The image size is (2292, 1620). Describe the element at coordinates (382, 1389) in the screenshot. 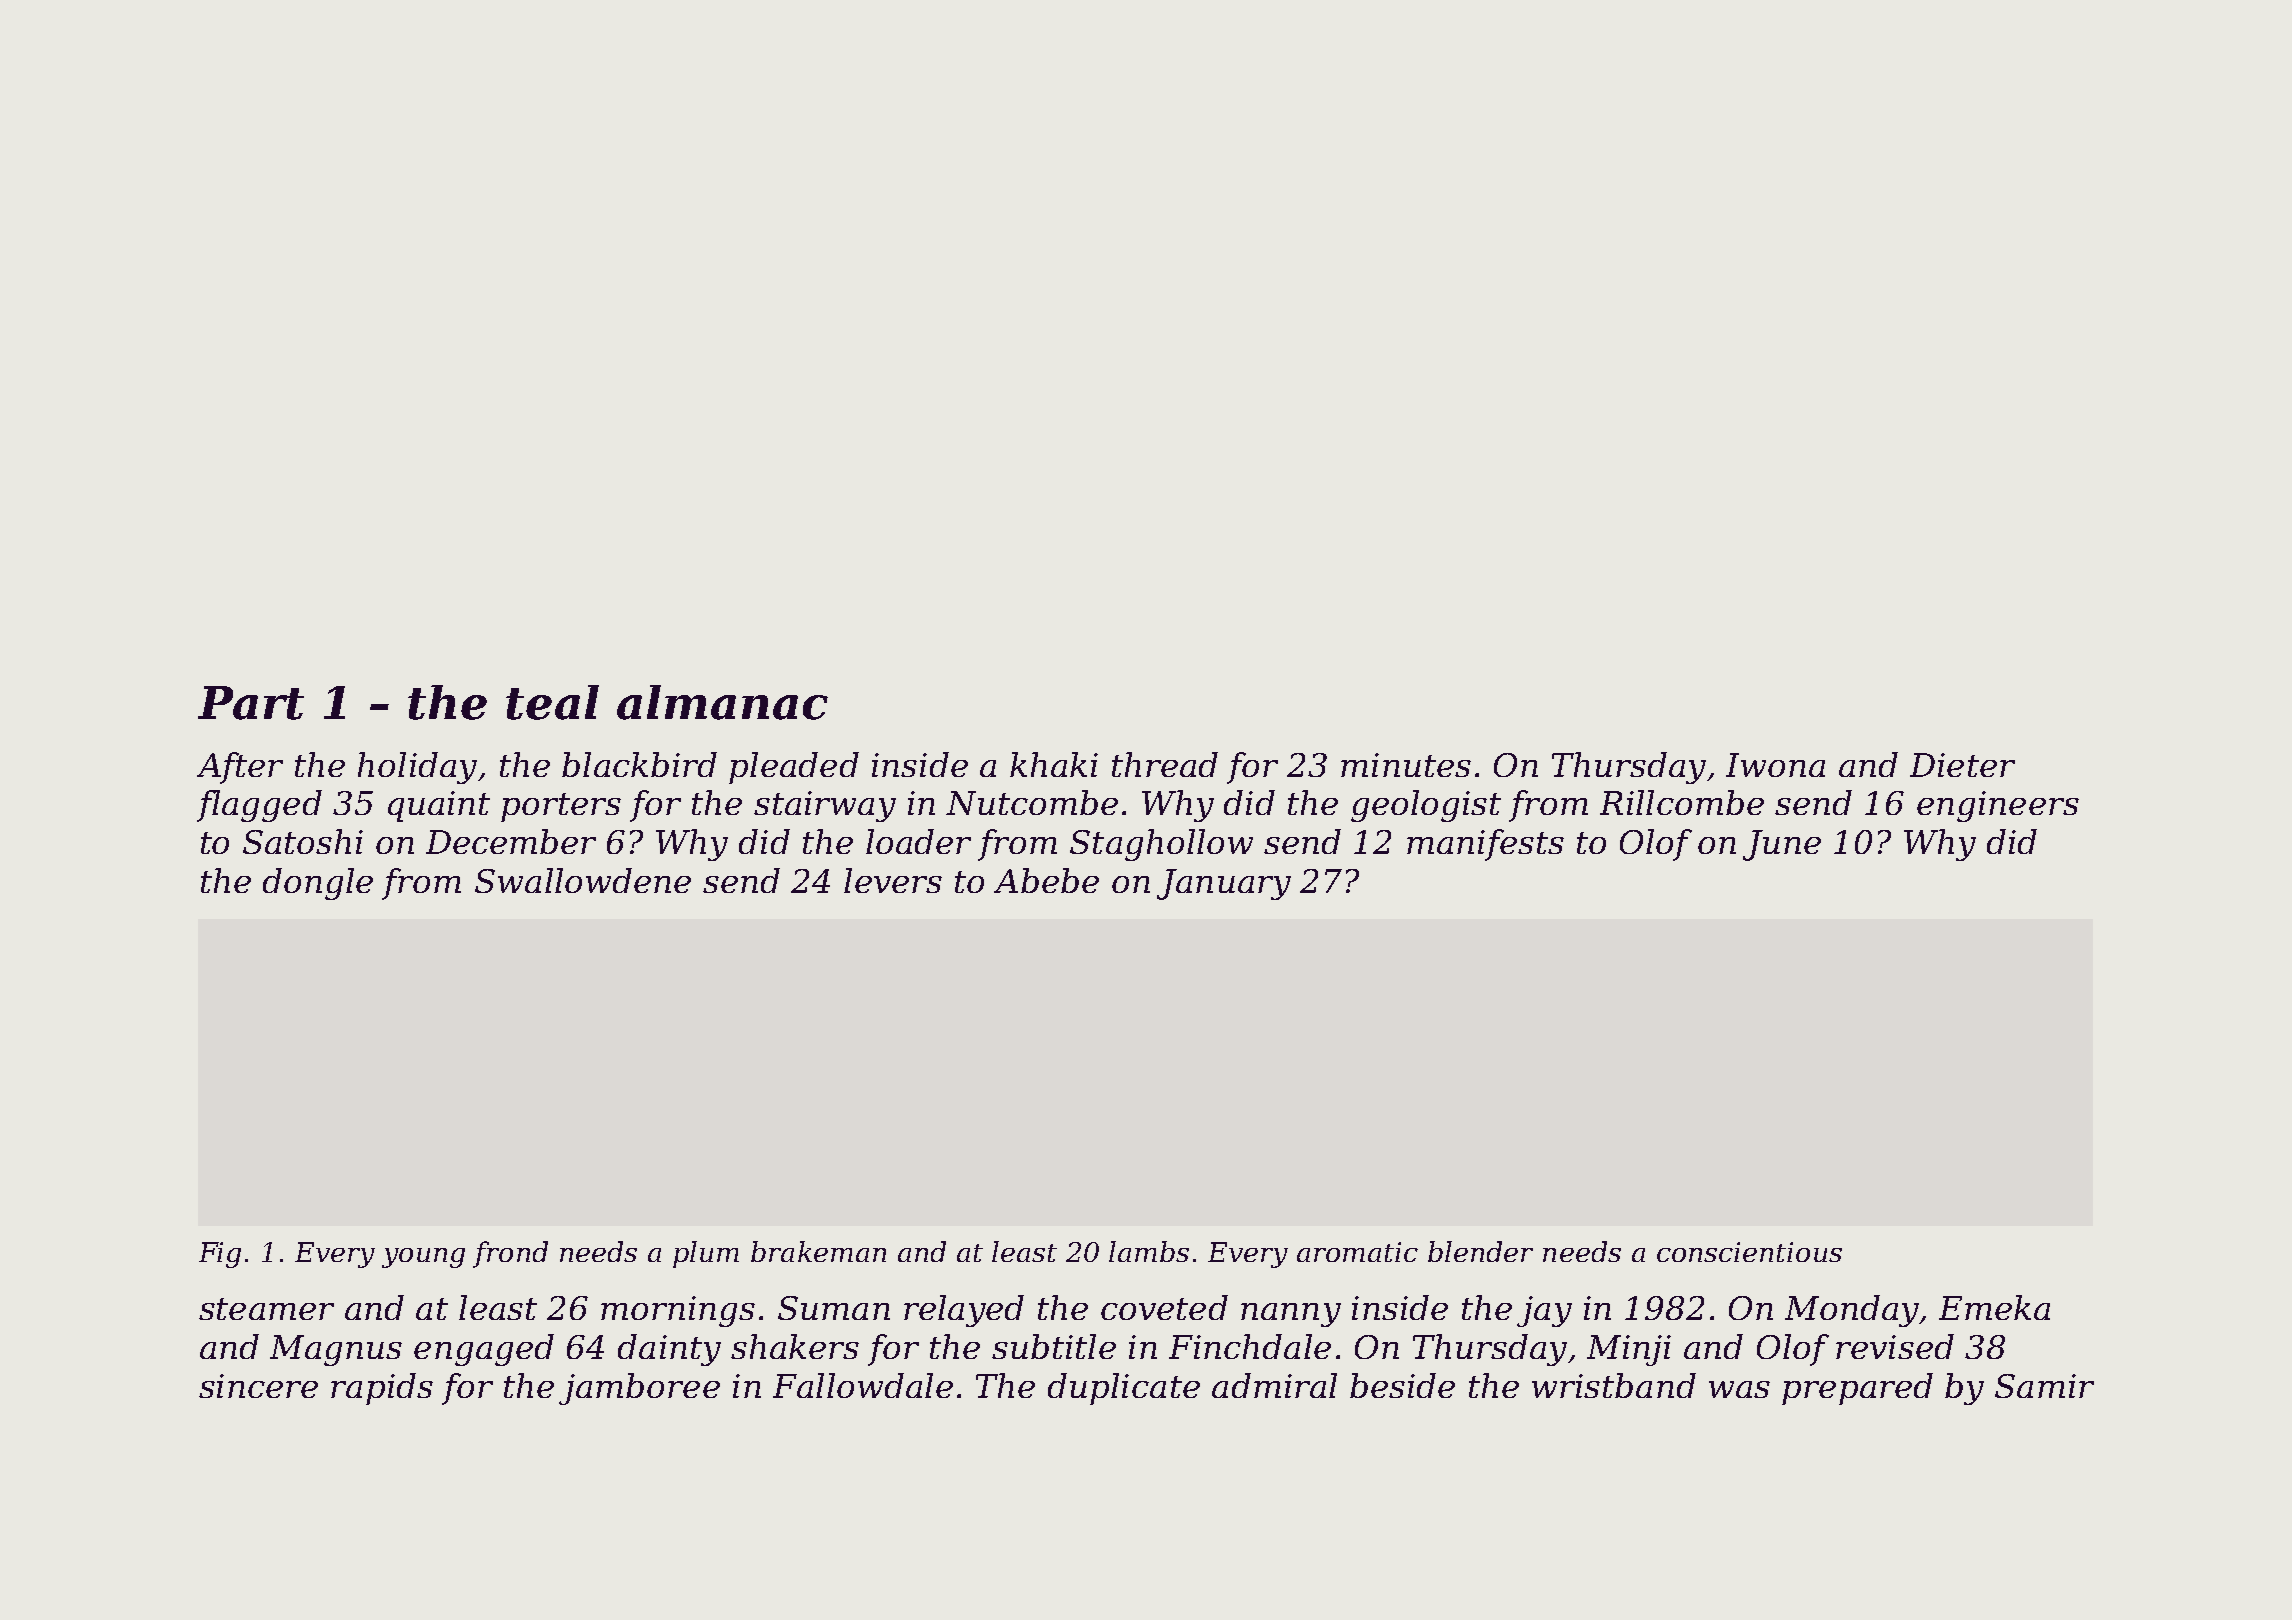

I see `rapids` at that location.
